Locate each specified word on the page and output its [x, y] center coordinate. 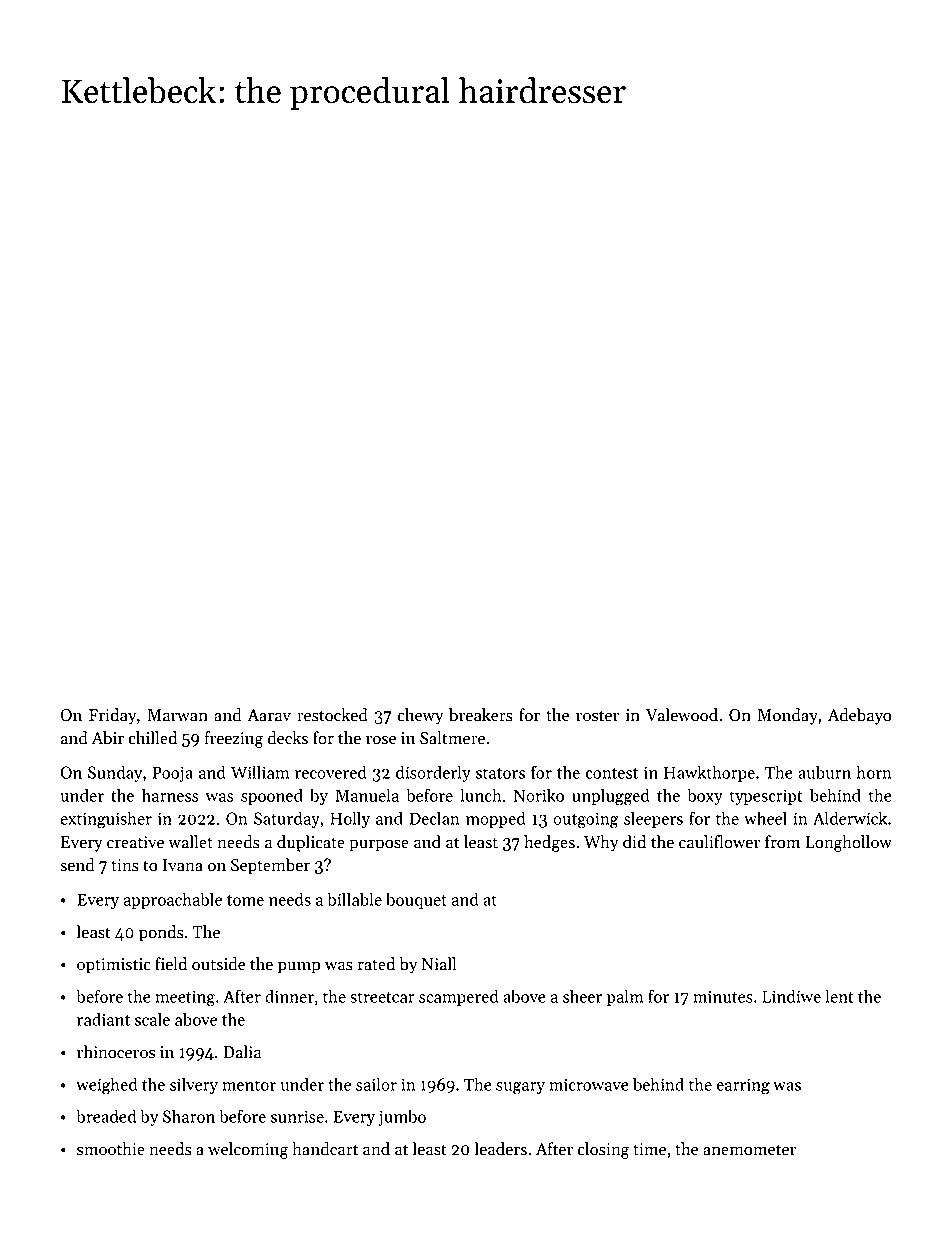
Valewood [682, 715]
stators [500, 773]
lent [839, 996]
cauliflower [719, 842]
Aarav [269, 715]
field [171, 964]
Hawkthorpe [709, 773]
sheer [582, 996]
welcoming [248, 1150]
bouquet [416, 900]
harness [170, 795]
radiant [103, 1019]
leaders [500, 1149]
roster [597, 716]
